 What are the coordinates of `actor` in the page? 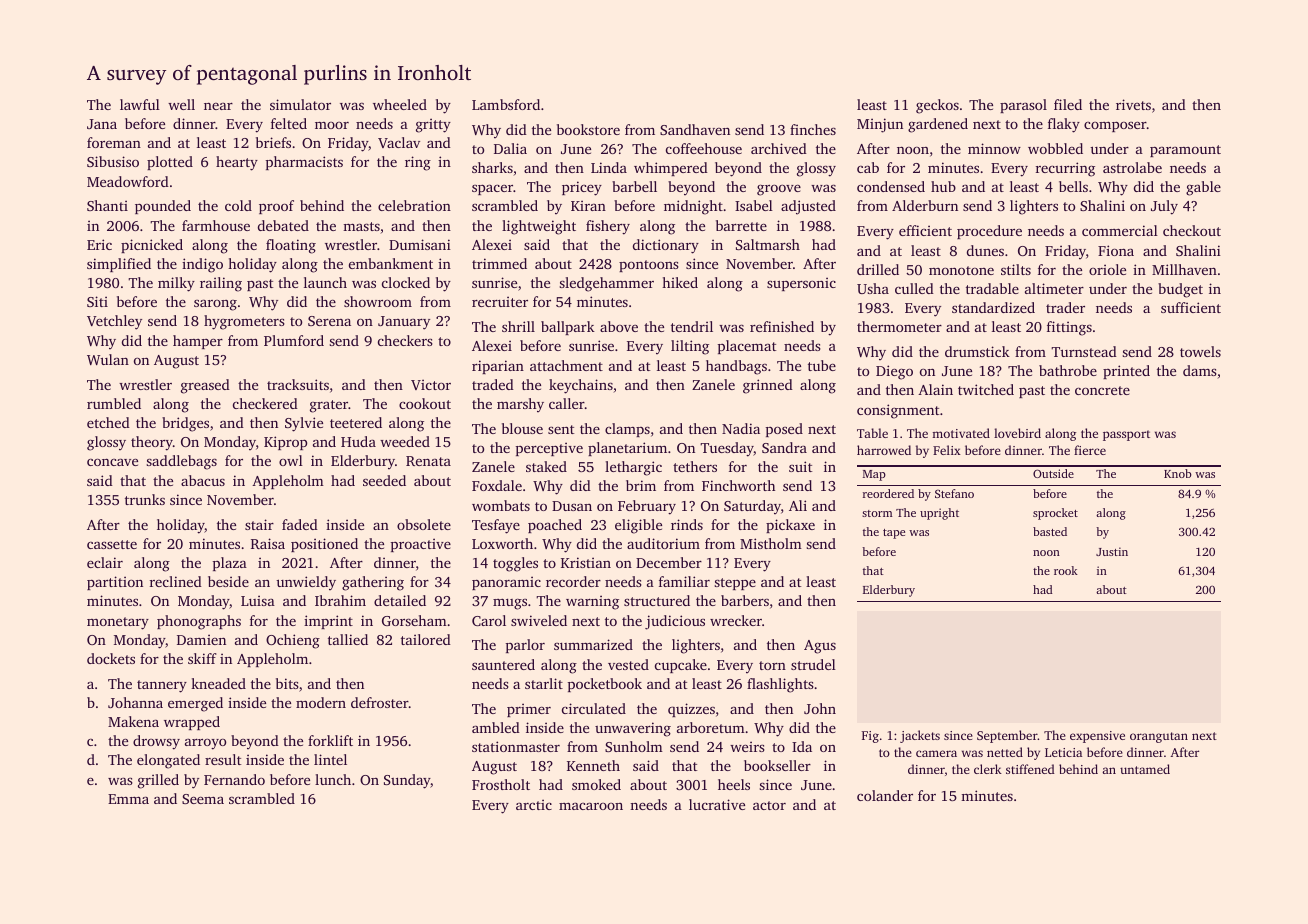 It's located at (769, 805).
